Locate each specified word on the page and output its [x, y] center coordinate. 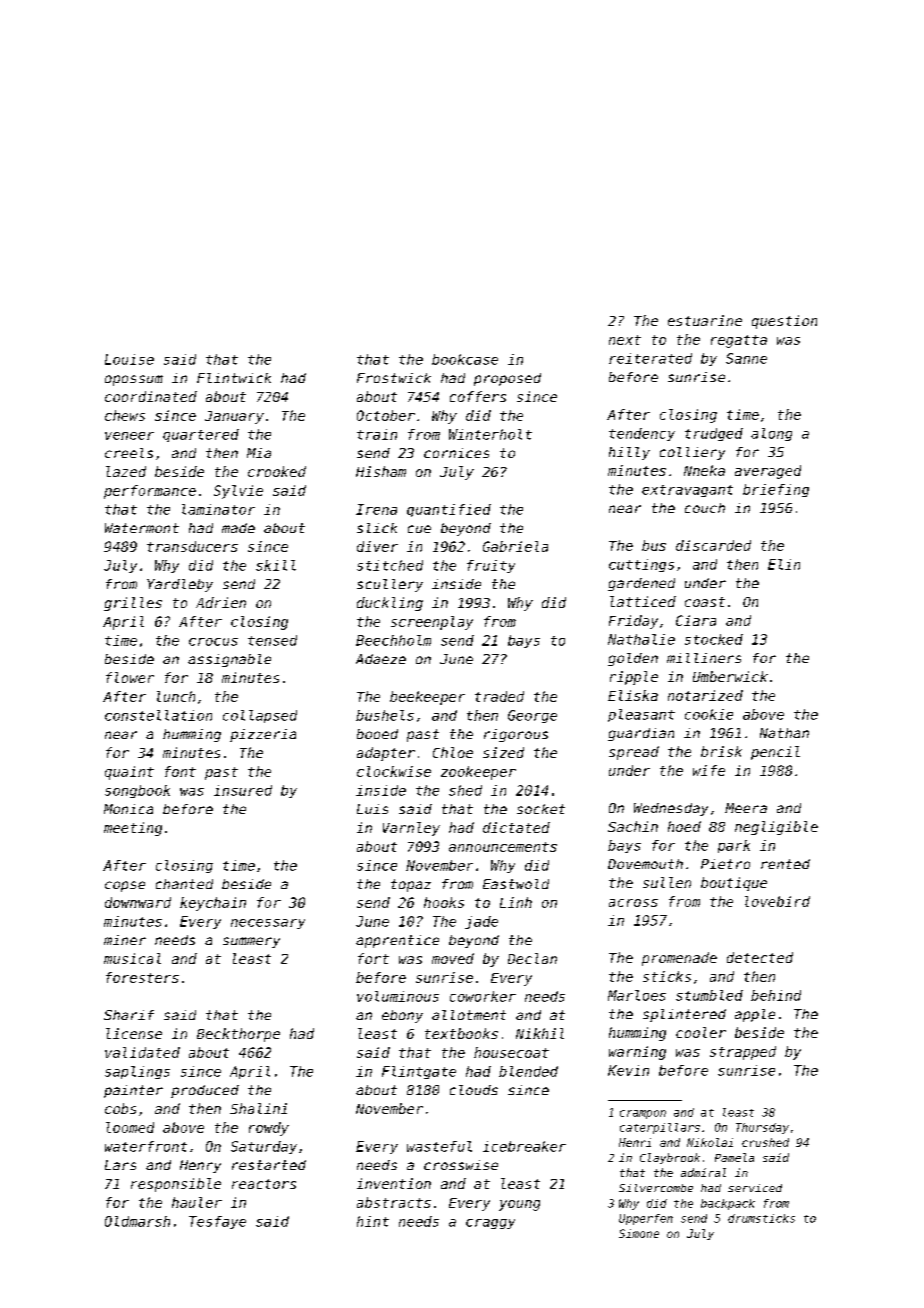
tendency [642, 434]
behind [776, 995]
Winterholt [490, 434]
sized [503, 752]
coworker [483, 996]
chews [125, 415]
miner [125, 940]
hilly [629, 453]
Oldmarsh [137, 1221]
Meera [746, 808]
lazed [126, 471]
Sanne [746, 358]
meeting [133, 829]
